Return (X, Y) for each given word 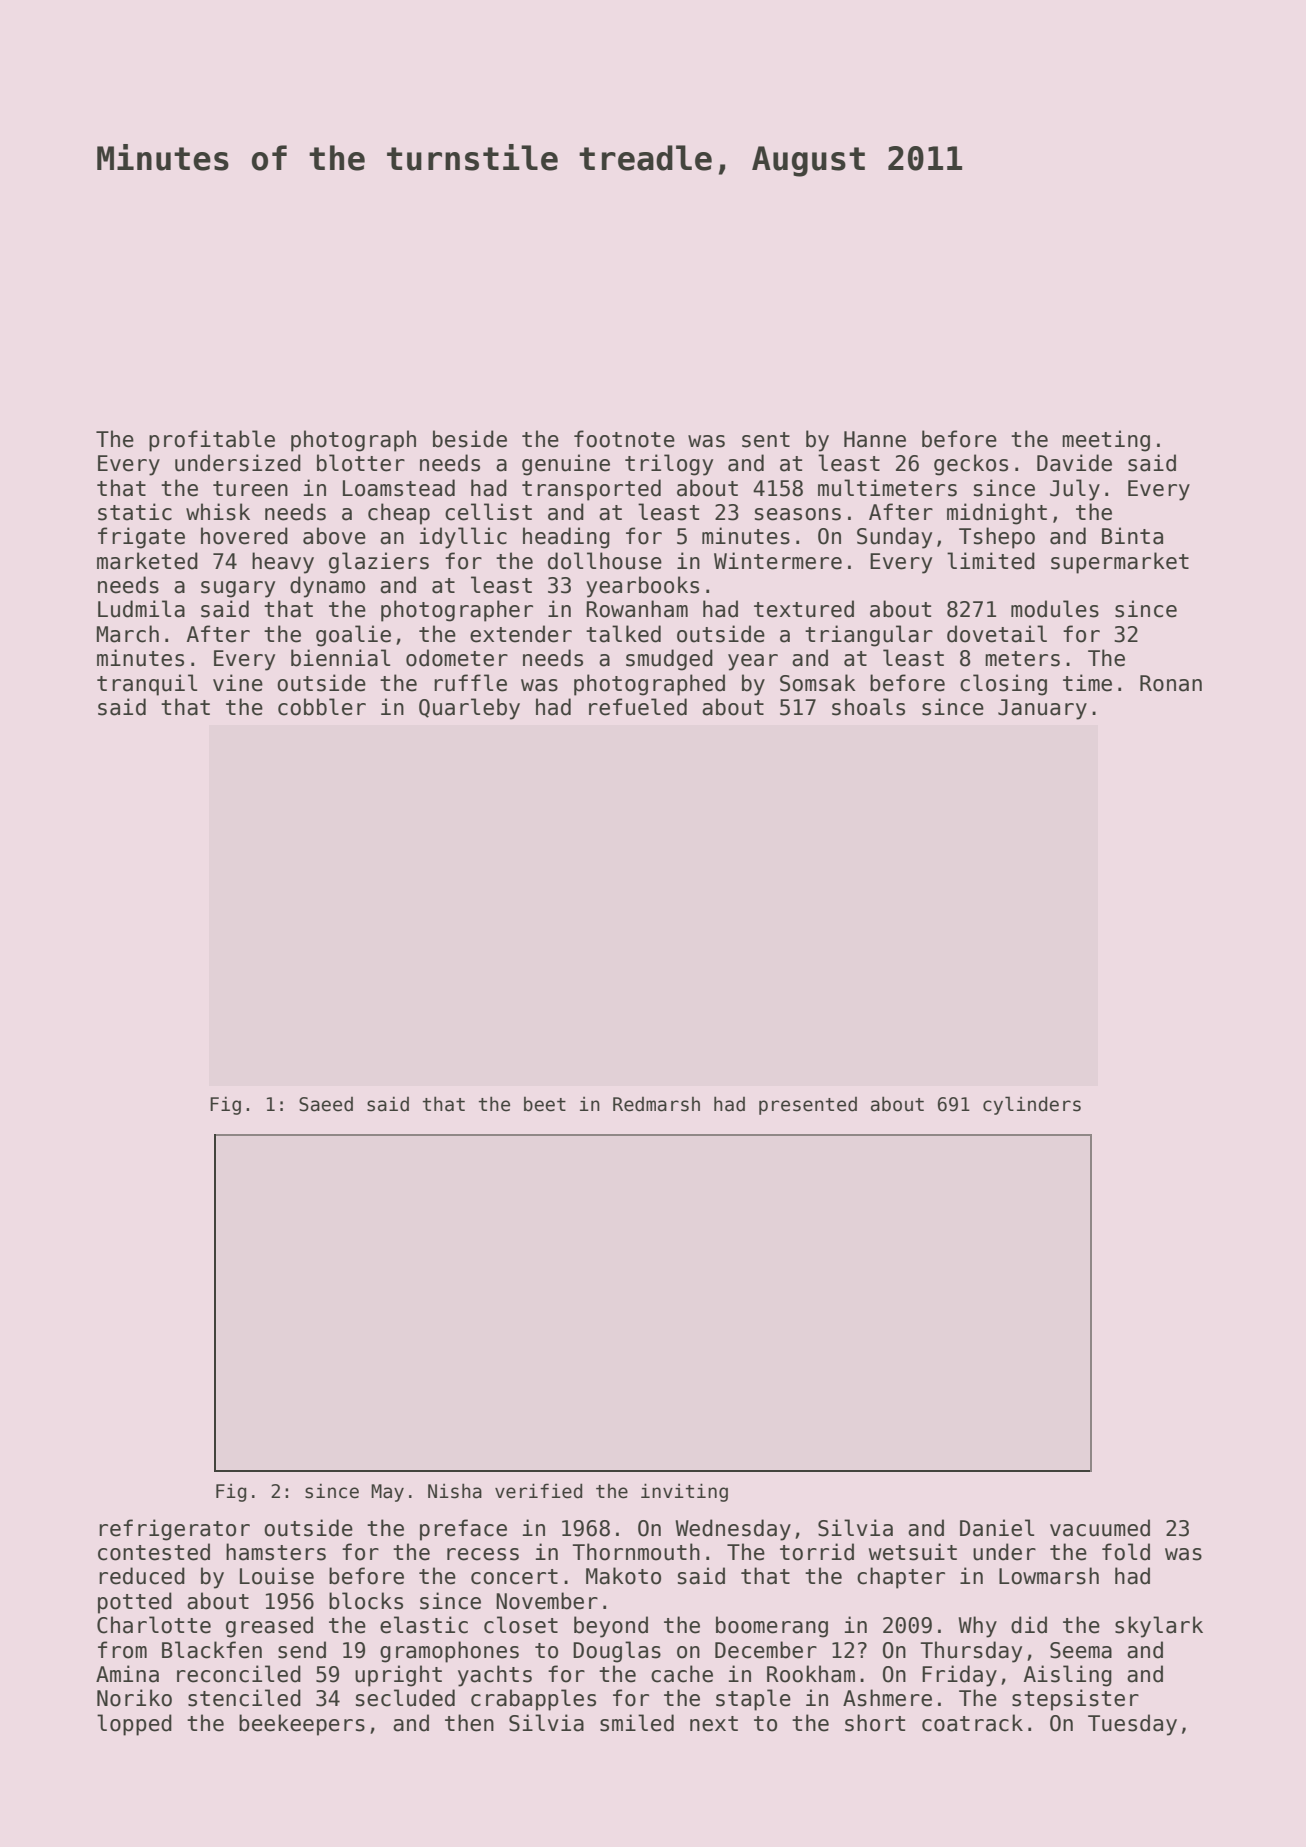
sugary (238, 589)
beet (545, 1104)
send (302, 1650)
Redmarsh (656, 1104)
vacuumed (1100, 1528)
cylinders (1032, 1105)
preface (463, 1530)
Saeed (326, 1104)
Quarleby (469, 709)
